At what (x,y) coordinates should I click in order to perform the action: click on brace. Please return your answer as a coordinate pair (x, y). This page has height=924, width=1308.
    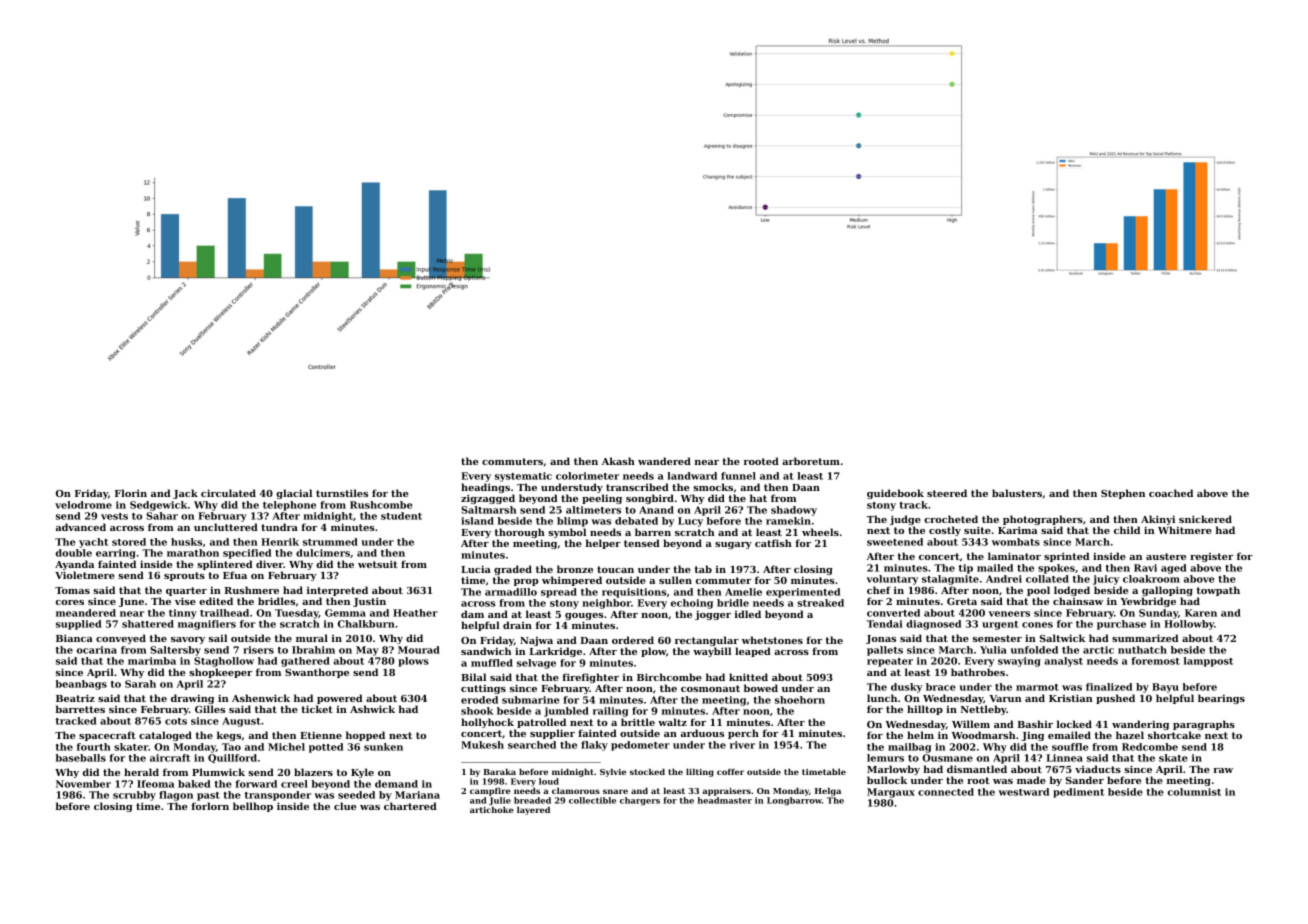
    Looking at the image, I should click on (941, 687).
